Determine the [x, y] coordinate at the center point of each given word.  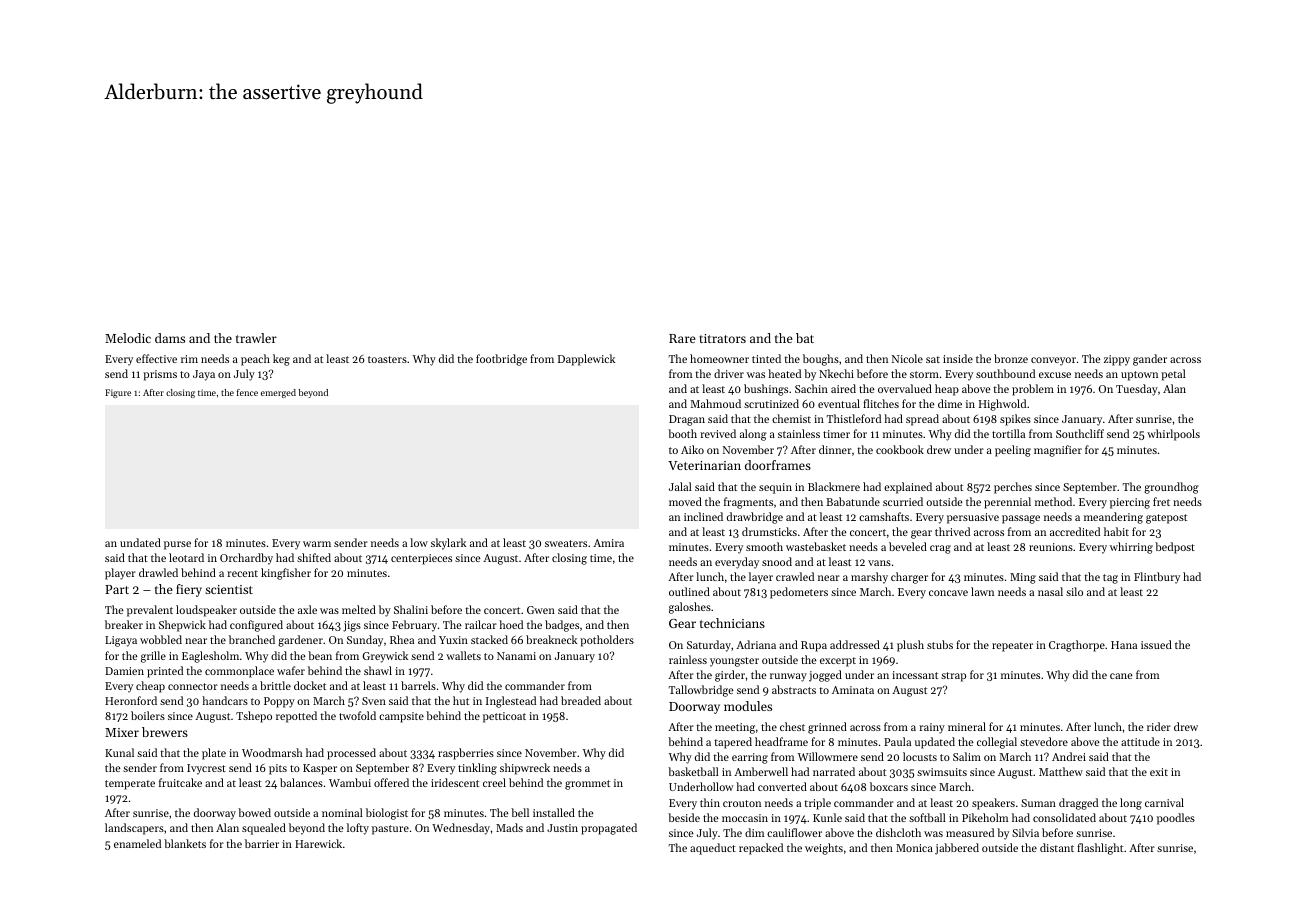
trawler [256, 338]
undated [140, 542]
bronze [1011, 358]
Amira [608, 543]
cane [1121, 676]
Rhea [402, 639]
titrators [722, 338]
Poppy [279, 702]
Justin [562, 828]
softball [927, 817]
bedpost [1175, 548]
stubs [940, 644]
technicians [732, 623]
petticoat [504, 717]
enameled [137, 843]
